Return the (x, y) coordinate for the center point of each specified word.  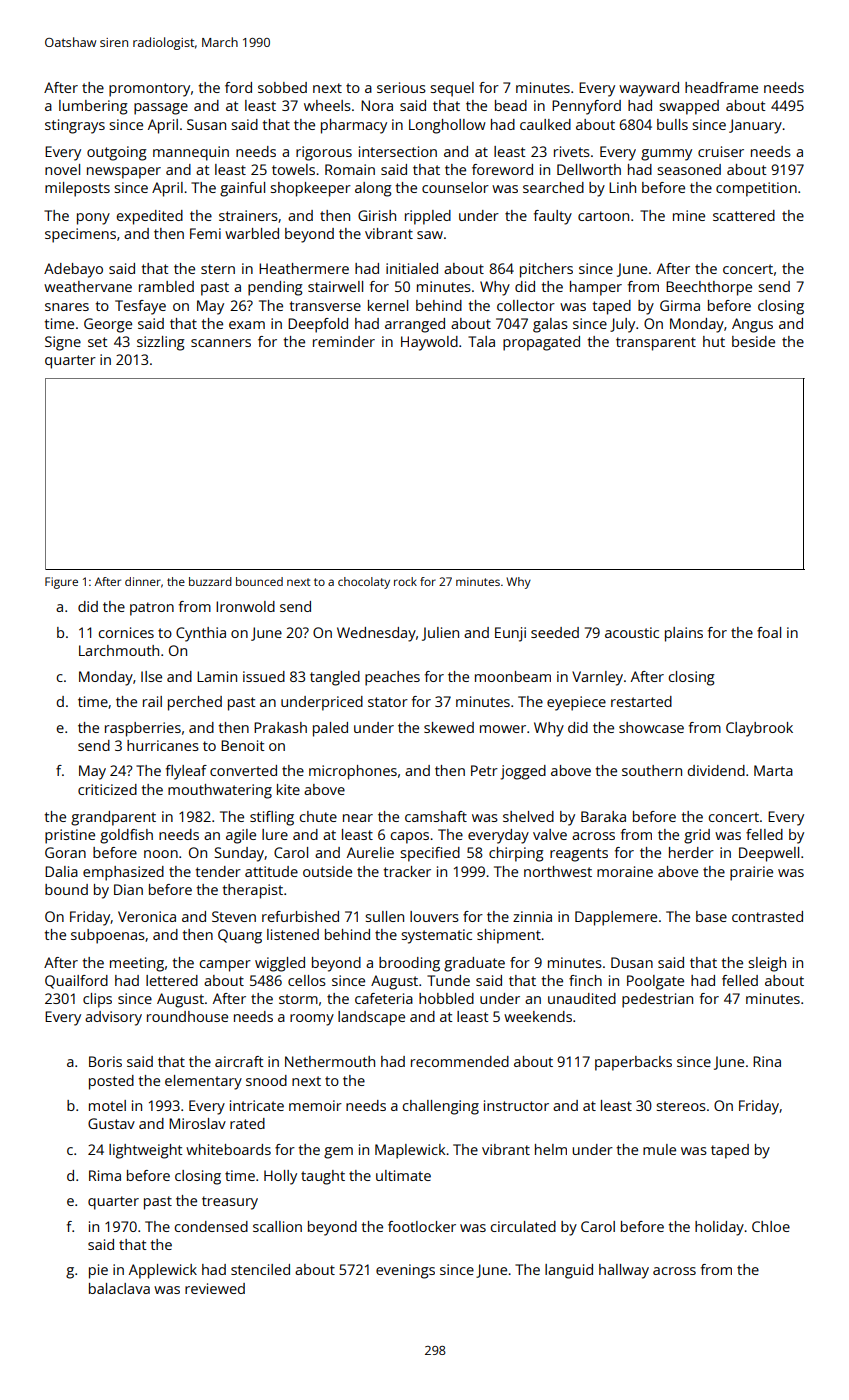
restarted (641, 701)
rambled (166, 286)
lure (275, 834)
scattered (744, 215)
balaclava (119, 1288)
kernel (388, 305)
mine (689, 215)
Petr (484, 770)
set (98, 342)
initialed (412, 268)
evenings (405, 1271)
